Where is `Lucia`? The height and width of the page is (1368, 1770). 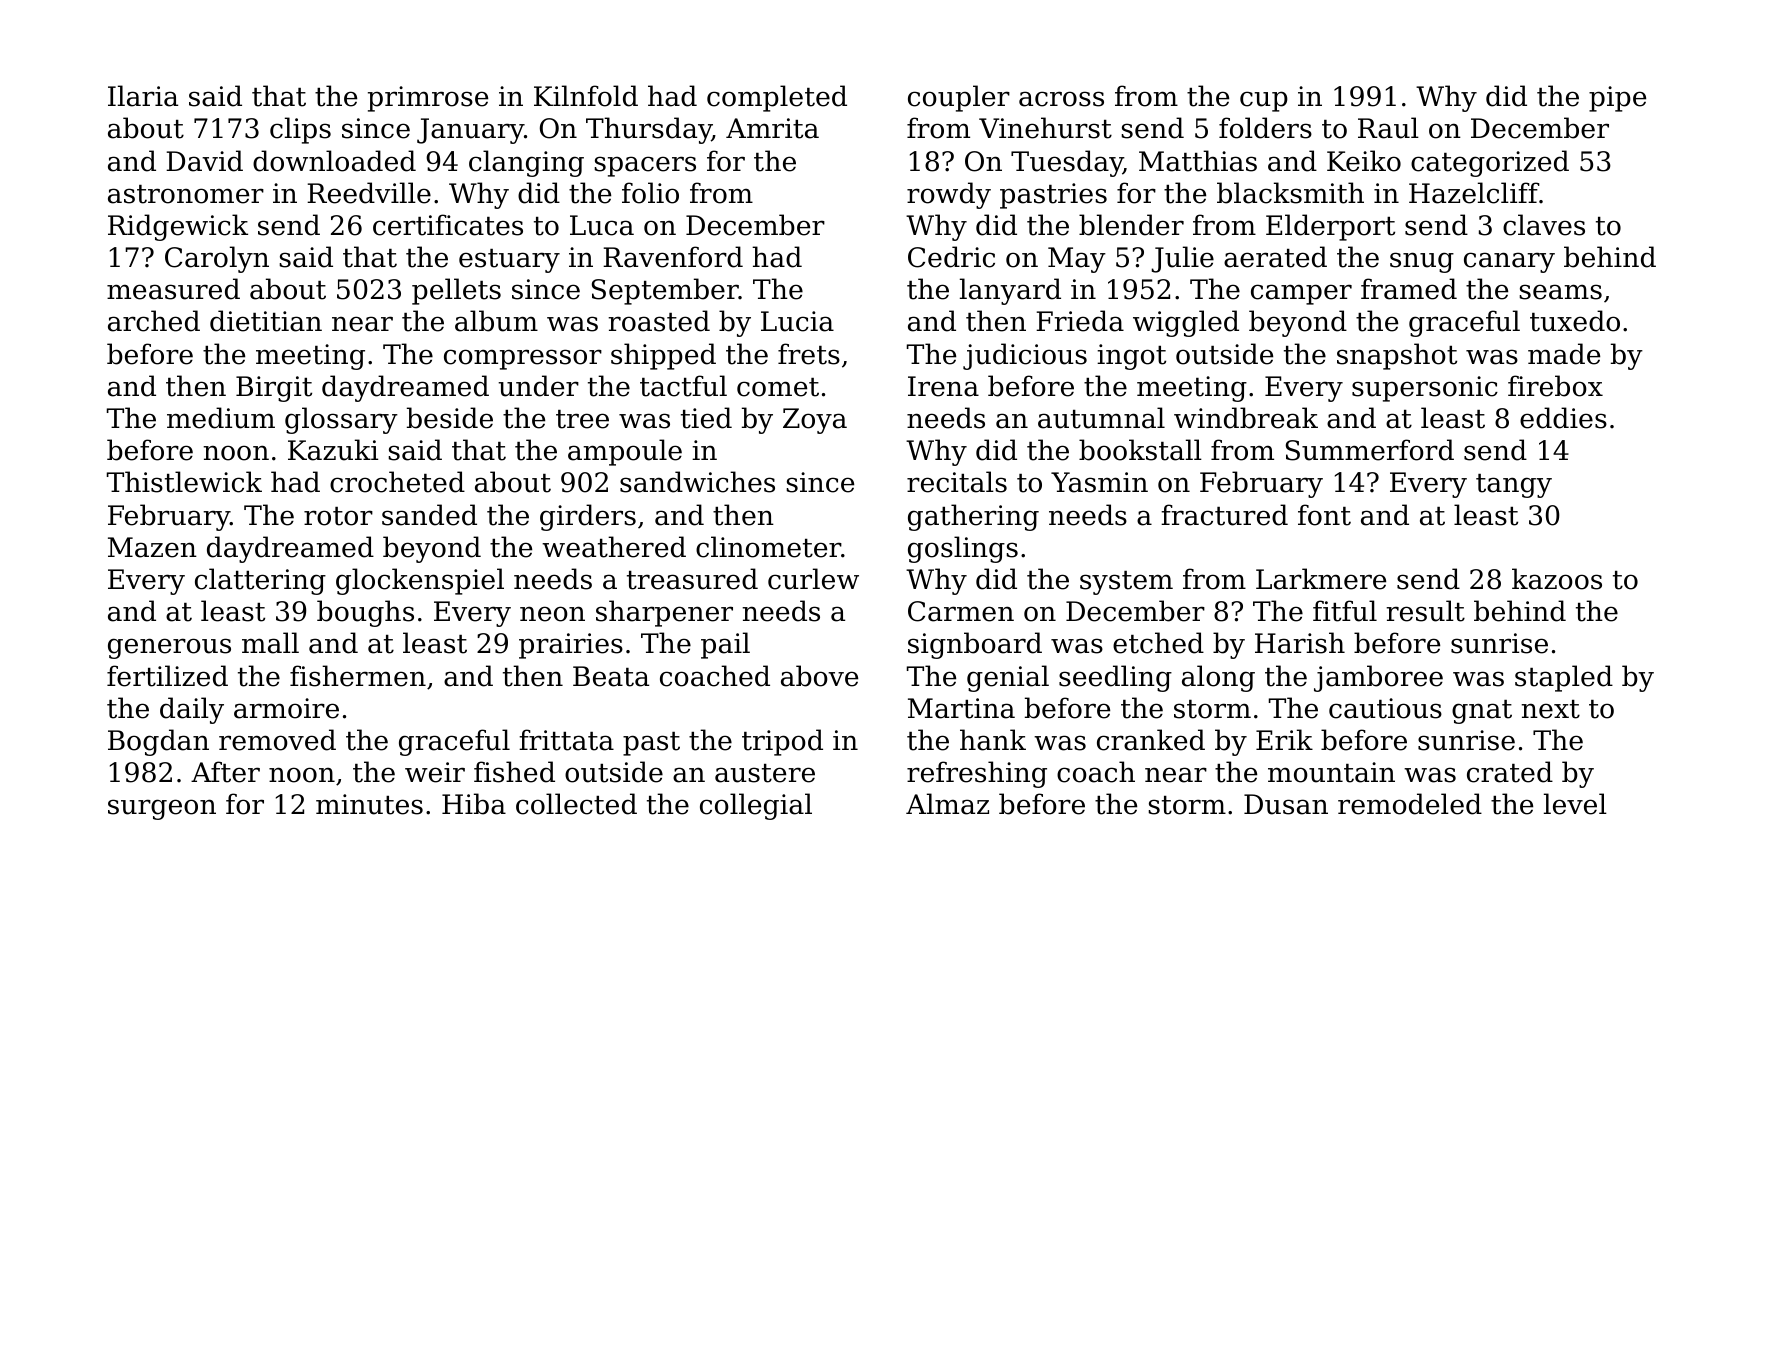
Lucia is located at coordinates (797, 321).
